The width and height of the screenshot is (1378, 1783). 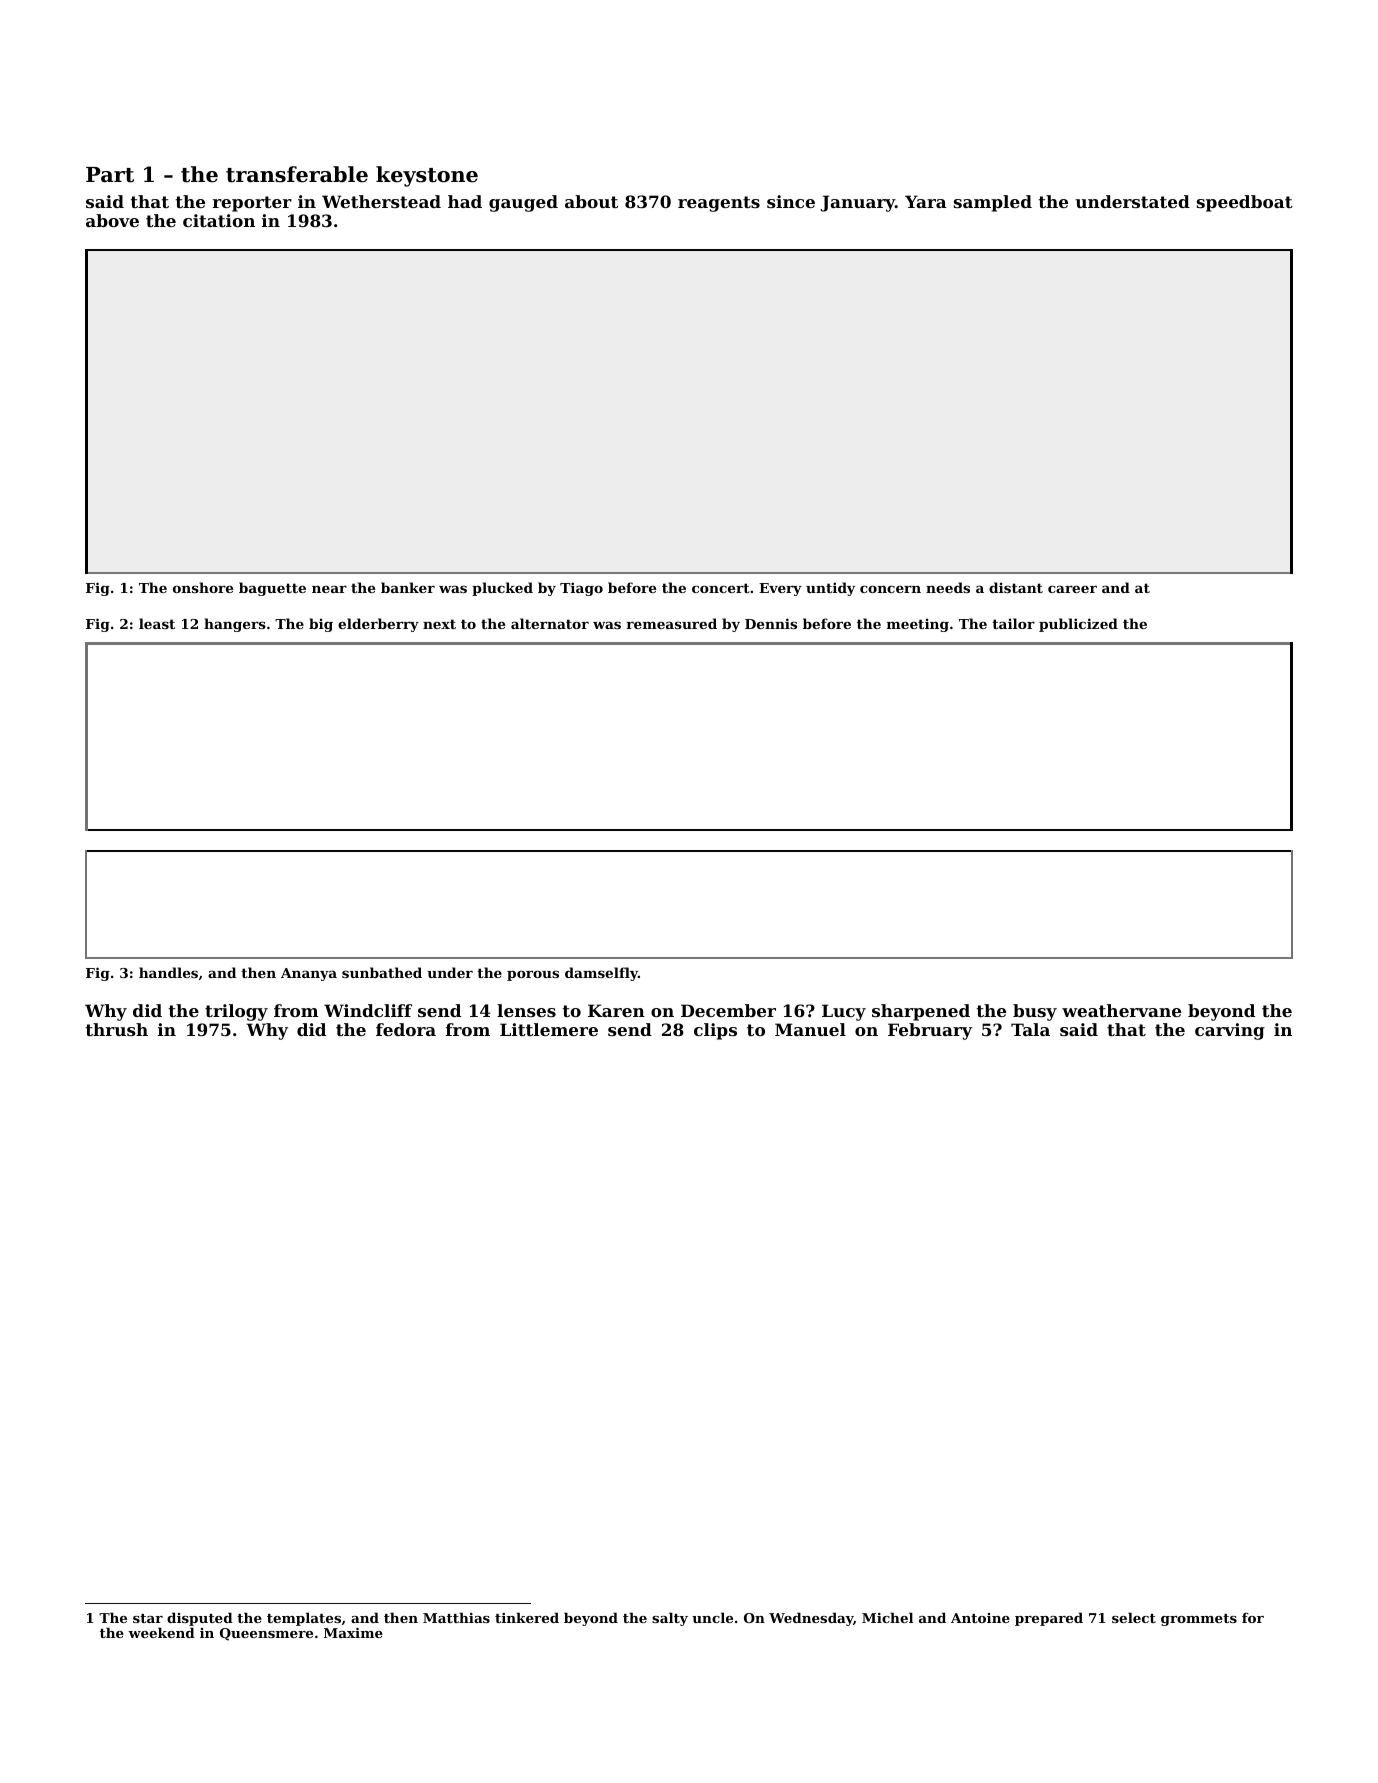 I want to click on fedora, so click(x=406, y=1029).
